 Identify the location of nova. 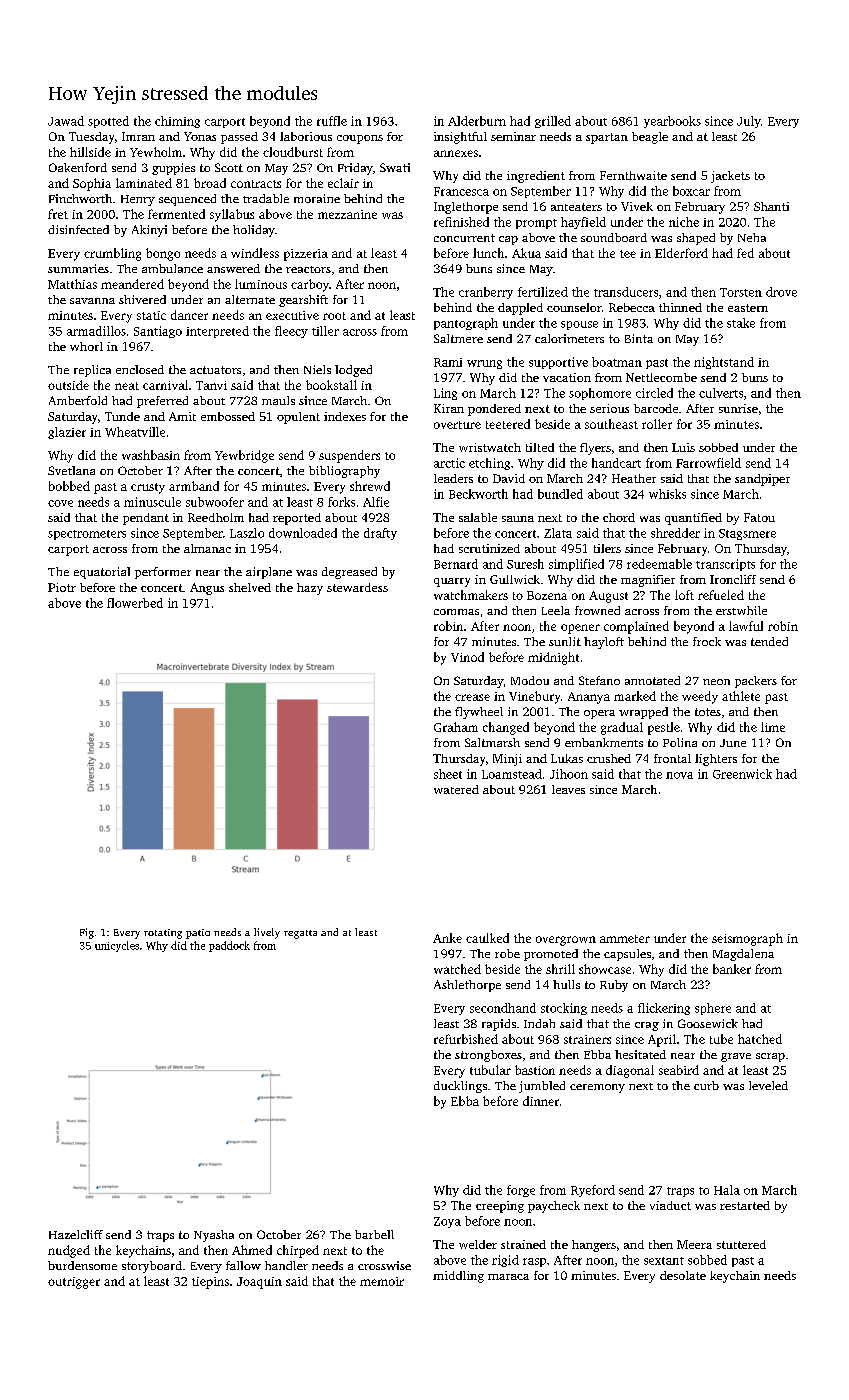
(679, 775).
